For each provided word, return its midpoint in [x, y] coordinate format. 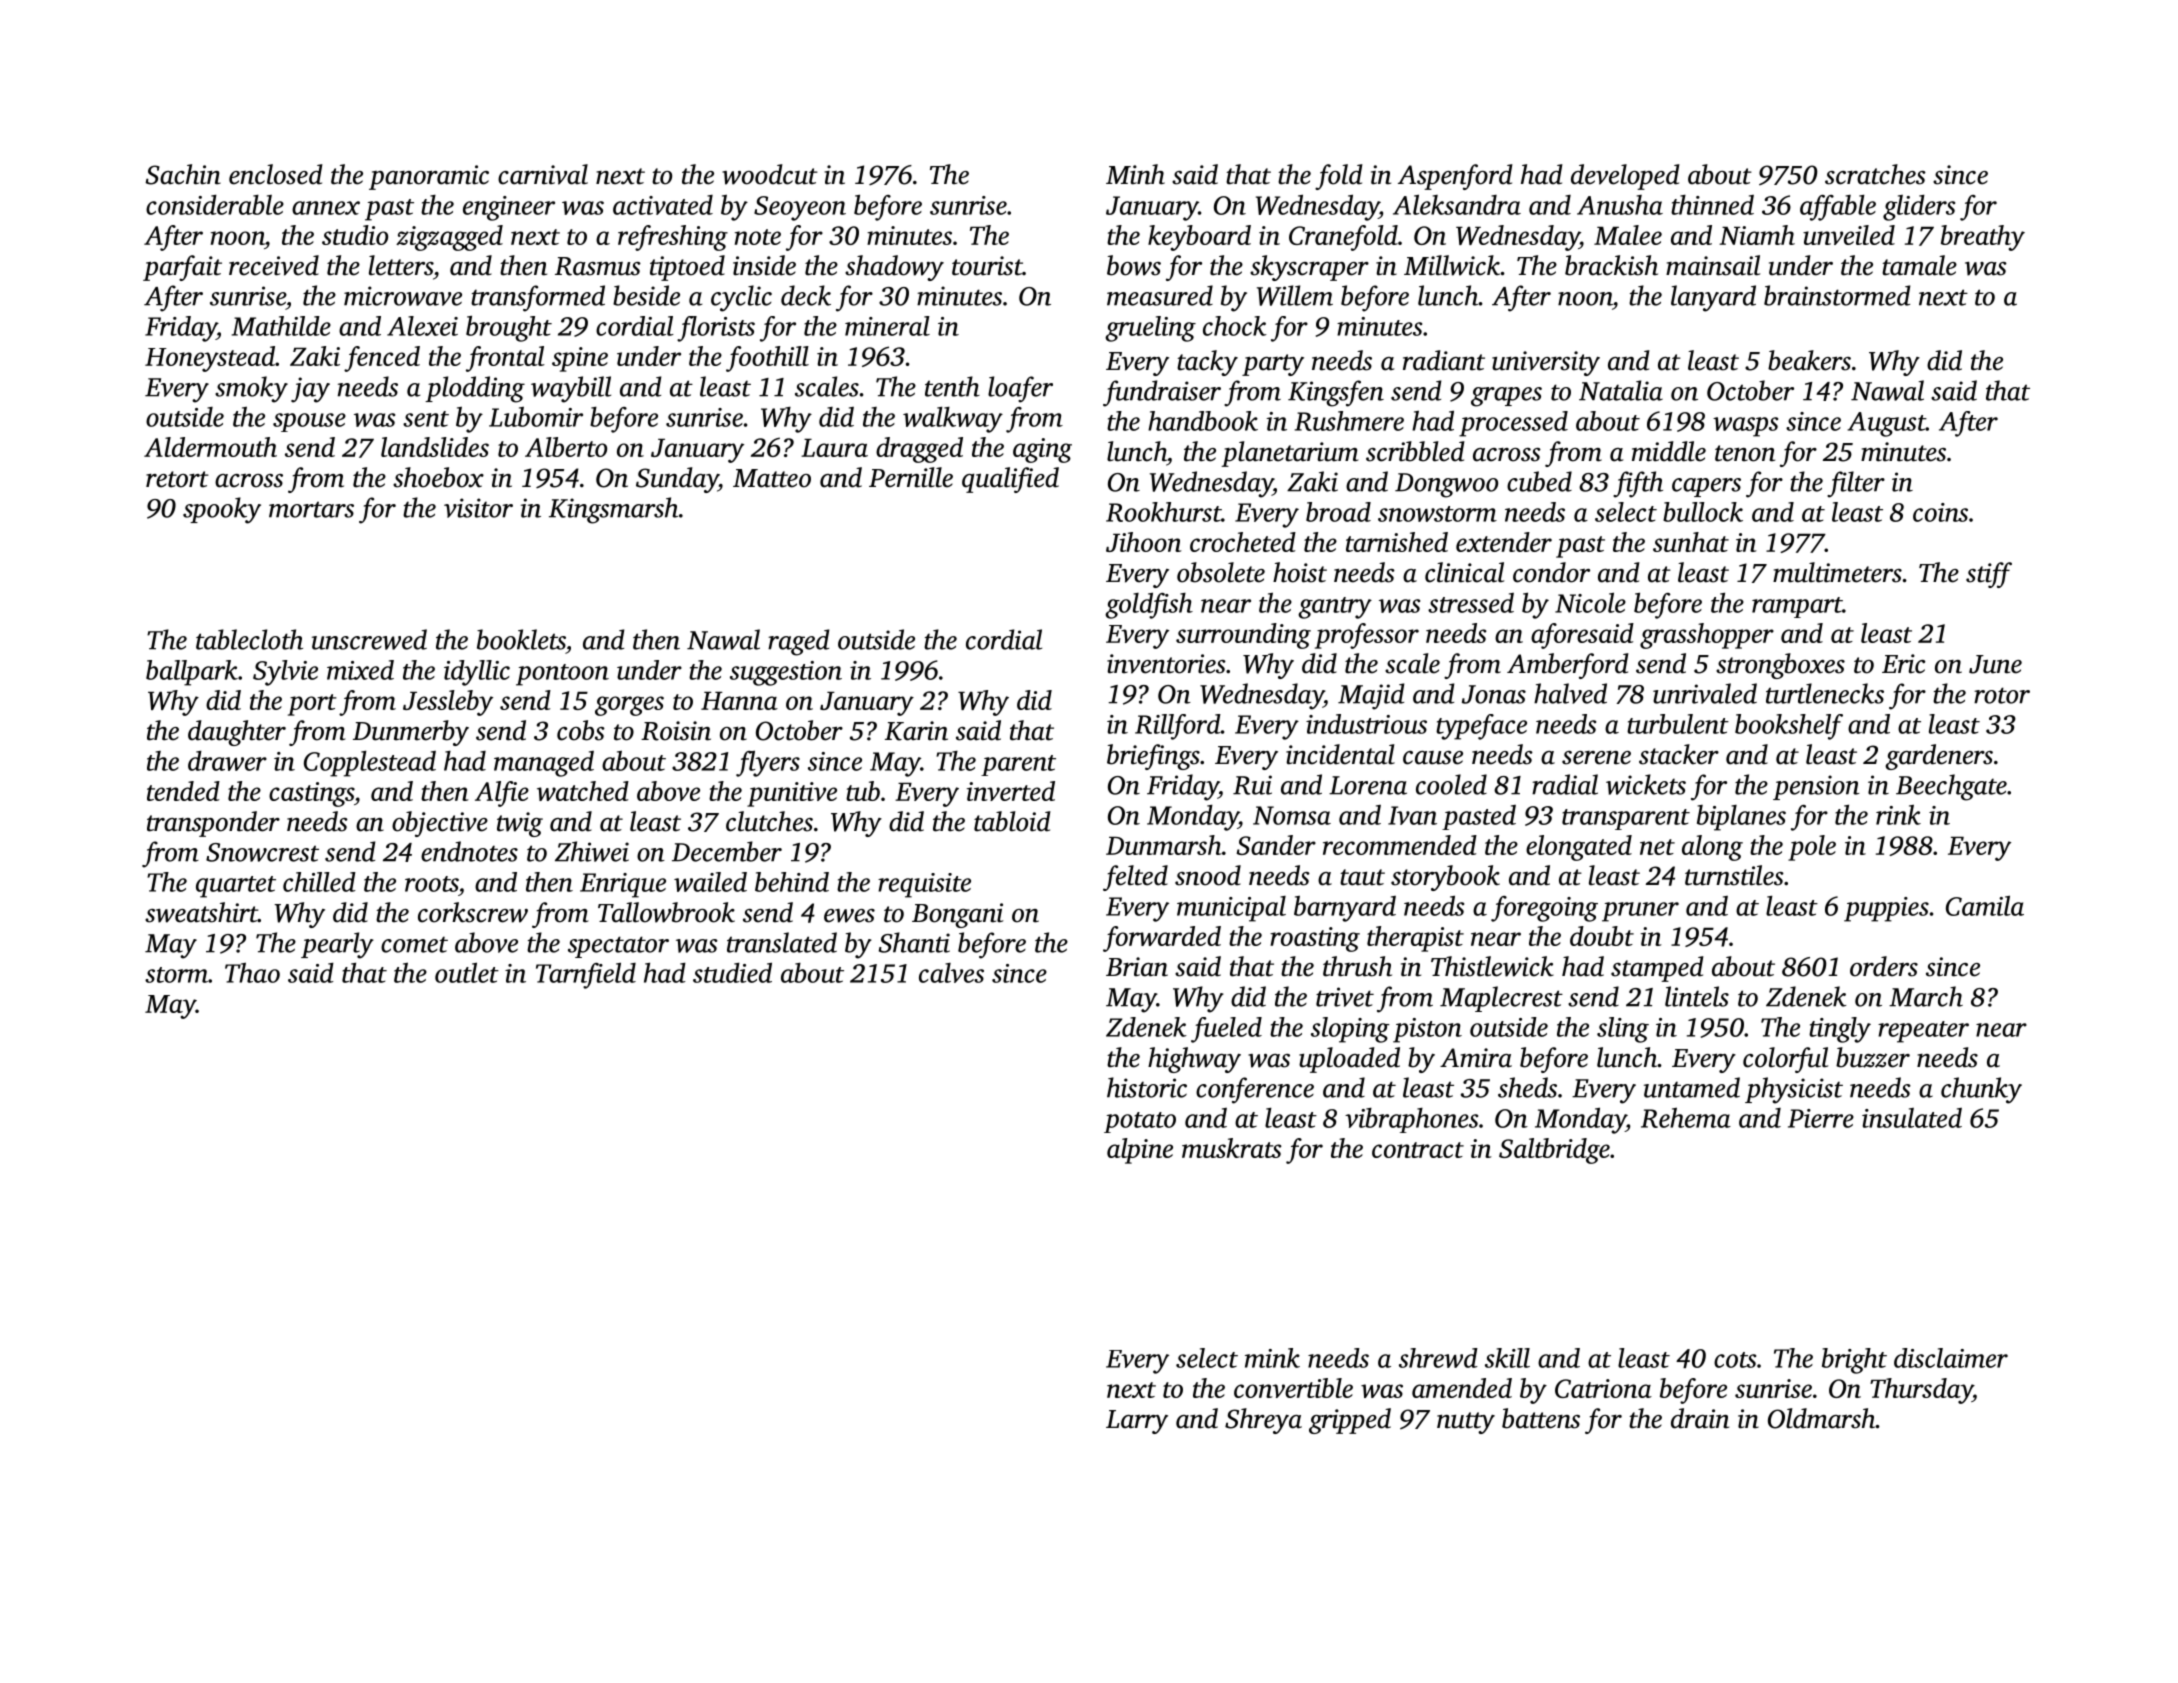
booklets [521, 639]
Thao [252, 972]
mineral [887, 326]
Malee [1628, 235]
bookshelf [1789, 727]
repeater [1923, 1032]
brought [509, 329]
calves [951, 973]
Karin [916, 731]
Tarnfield [586, 976]
